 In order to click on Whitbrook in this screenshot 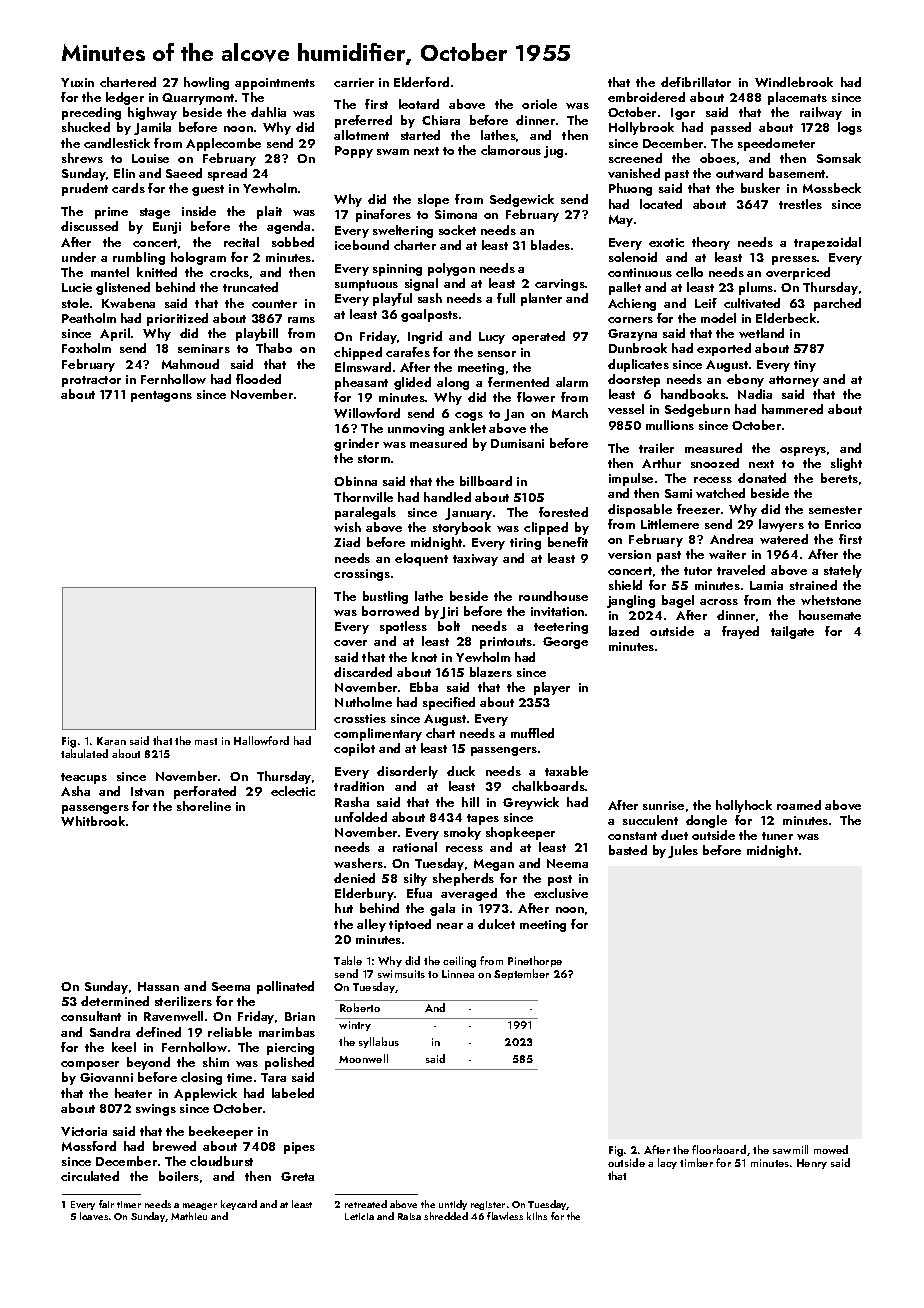, I will do `click(93, 821)`.
